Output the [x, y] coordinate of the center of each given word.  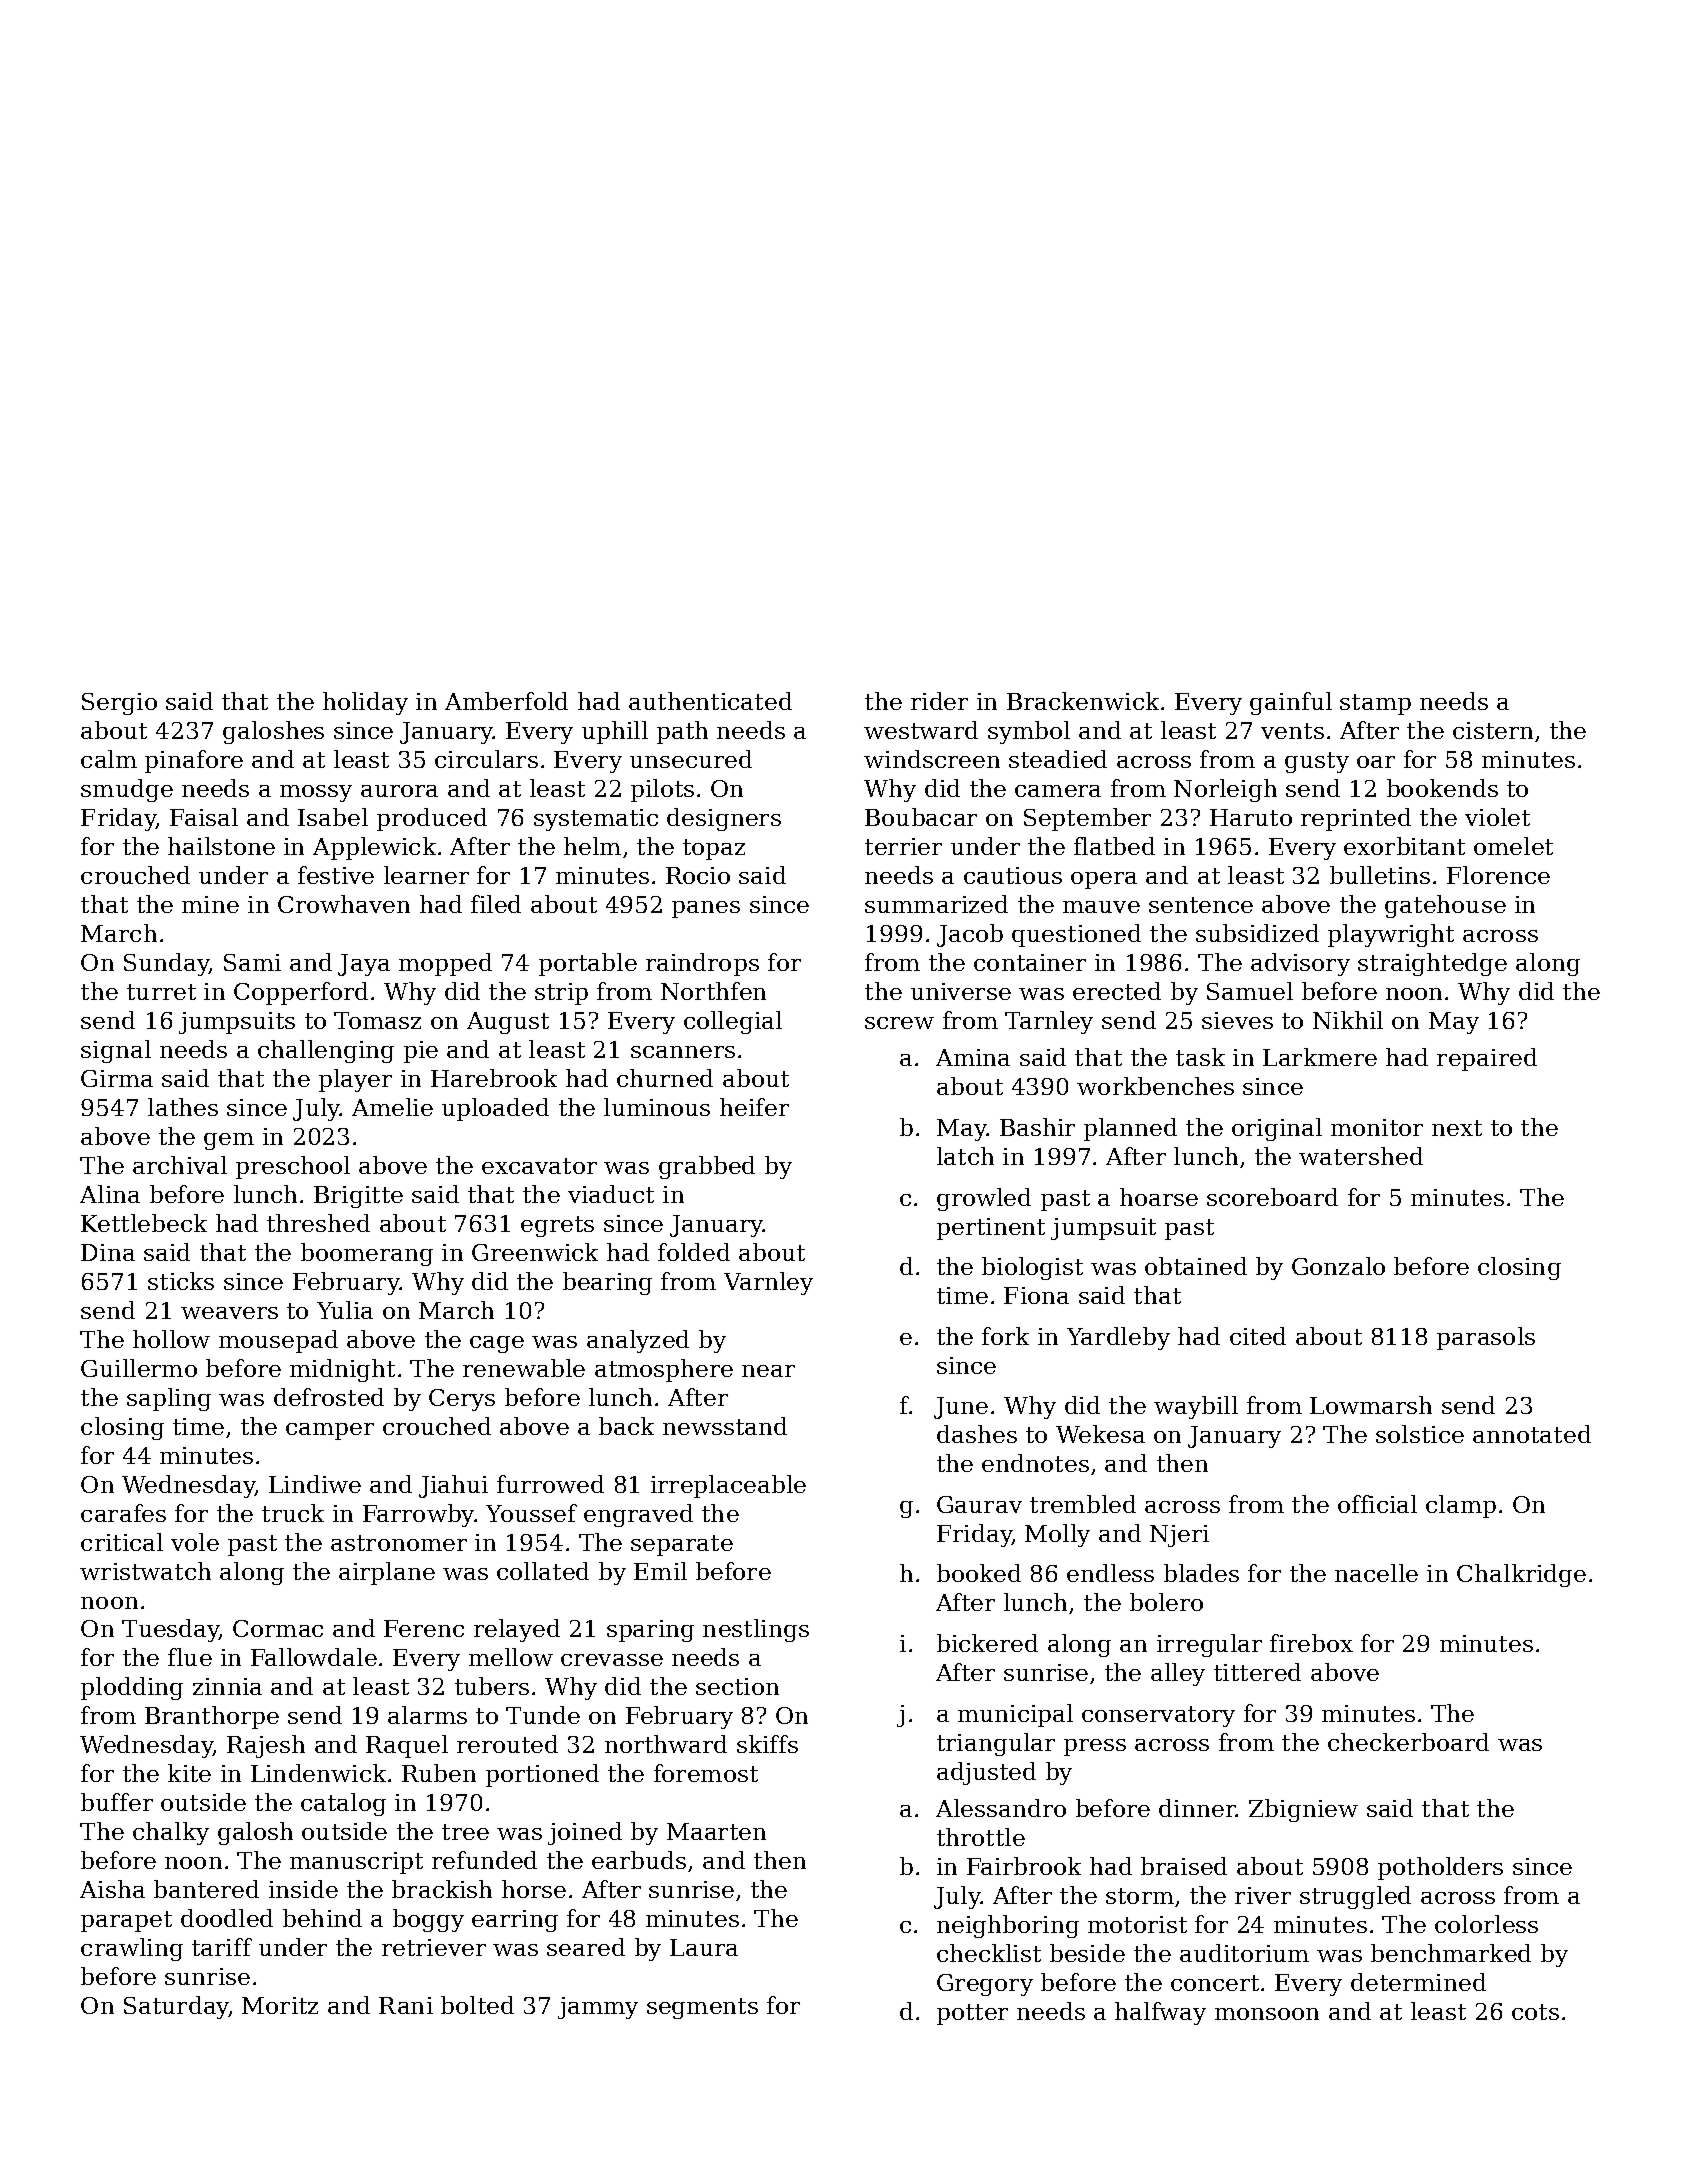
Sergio [119, 704]
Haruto [1251, 817]
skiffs [767, 1744]
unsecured [691, 759]
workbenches [1155, 1086]
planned [1130, 1129]
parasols [1486, 1338]
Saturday [176, 2007]
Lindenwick [318, 1773]
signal [116, 1051]
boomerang [367, 1254]
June [961, 1408]
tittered [1257, 1672]
